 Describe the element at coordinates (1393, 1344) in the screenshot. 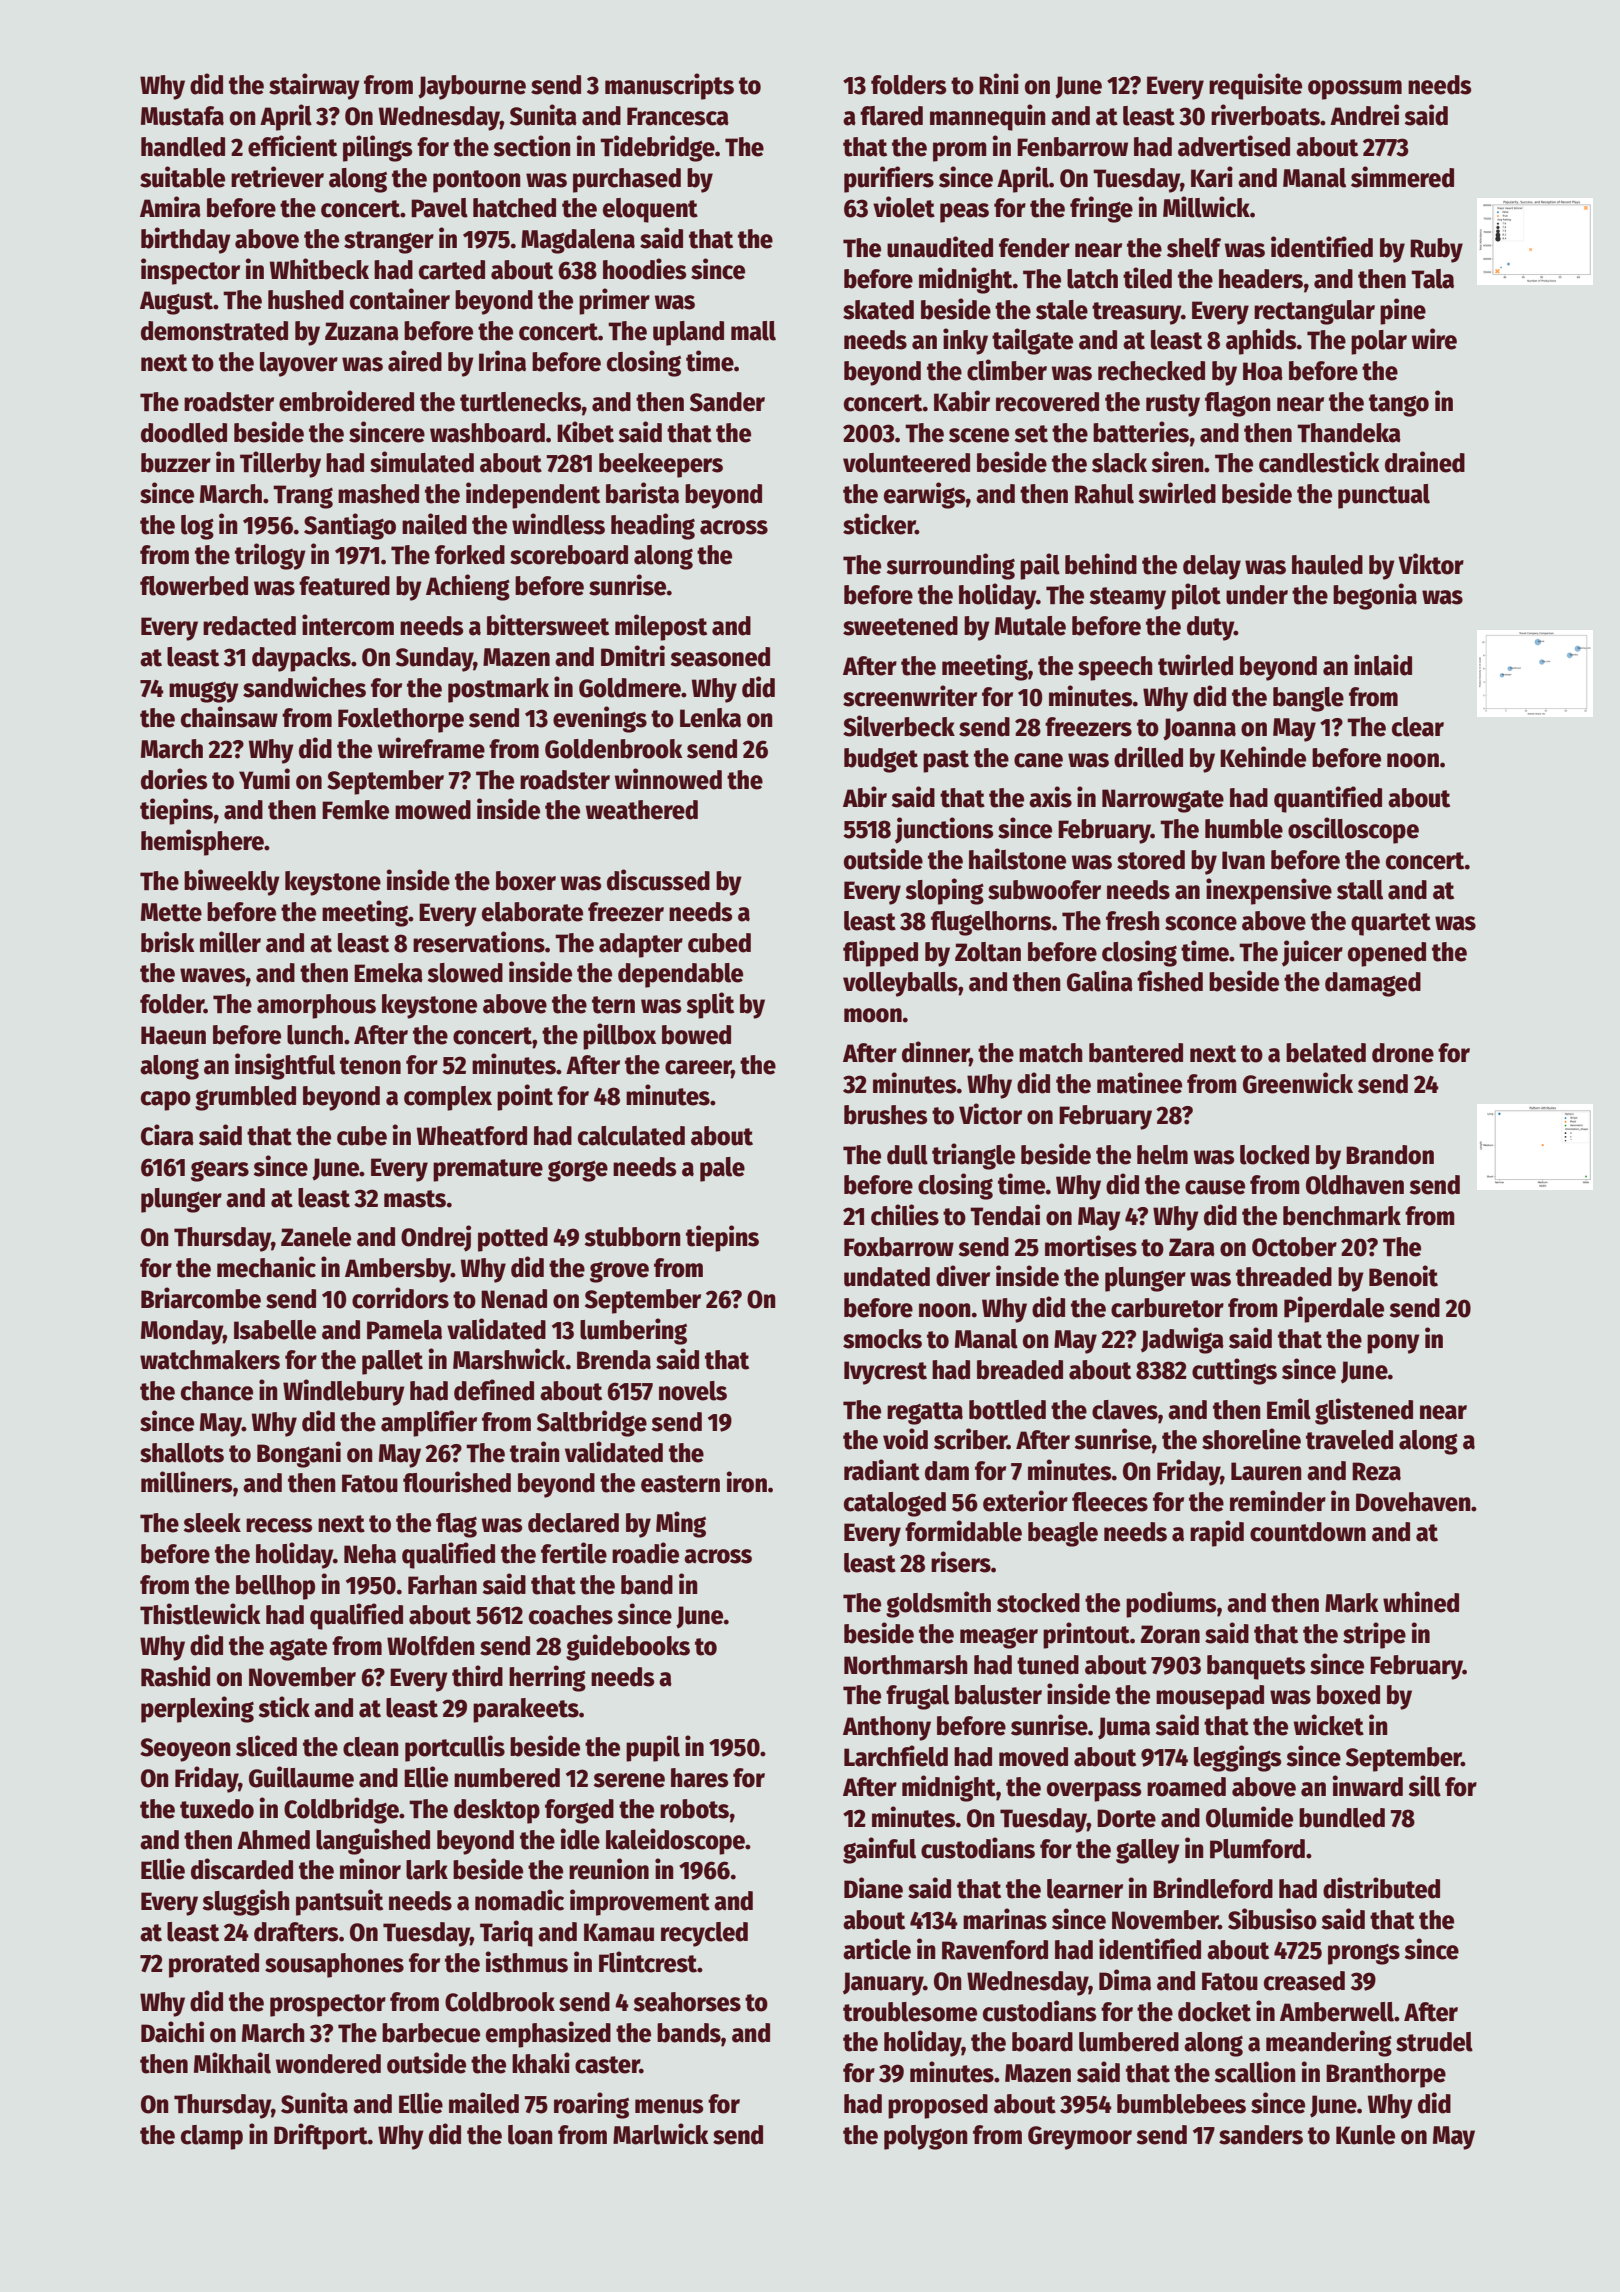

I see `pony` at that location.
